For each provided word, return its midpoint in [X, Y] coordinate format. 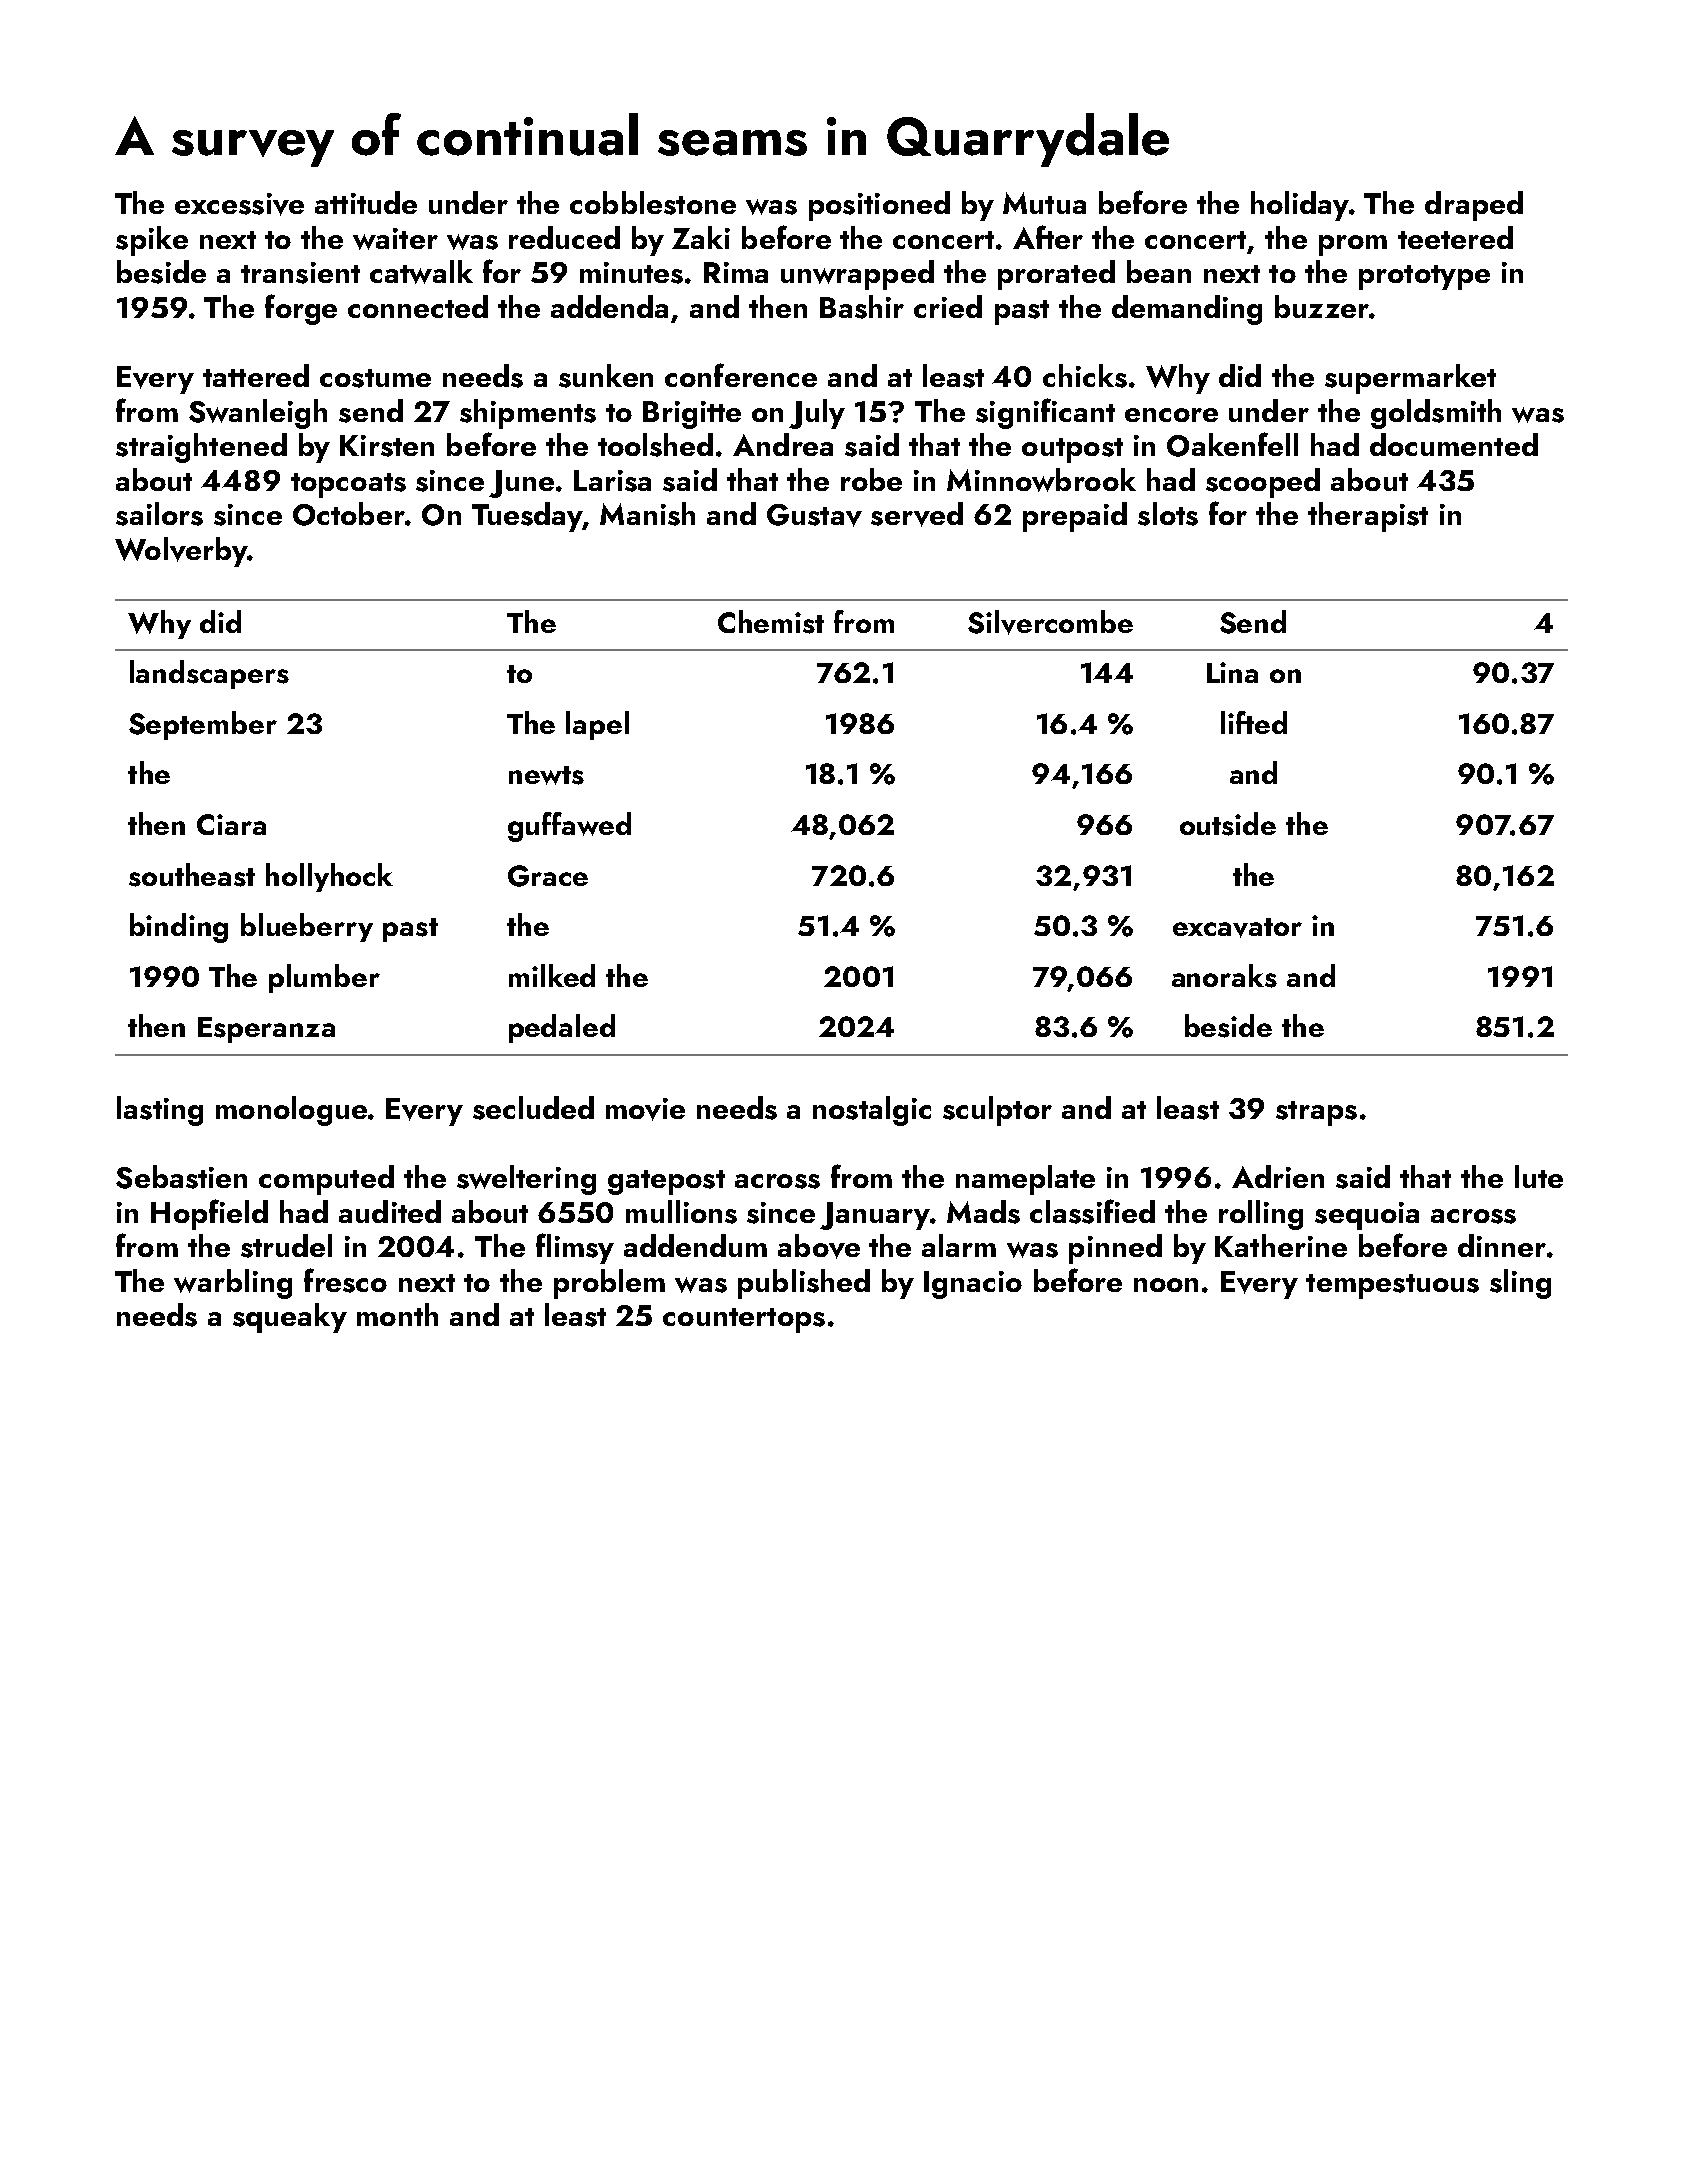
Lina [1232, 672]
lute [1539, 1176]
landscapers [209, 674]
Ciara [231, 824]
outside [1228, 824]
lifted [1254, 722]
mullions [681, 1212]
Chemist [771, 622]
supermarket [1410, 379]
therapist [1368, 517]
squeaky [290, 1318]
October [349, 514]
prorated [1056, 275]
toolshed [655, 445]
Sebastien [181, 1177]
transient [300, 273]
